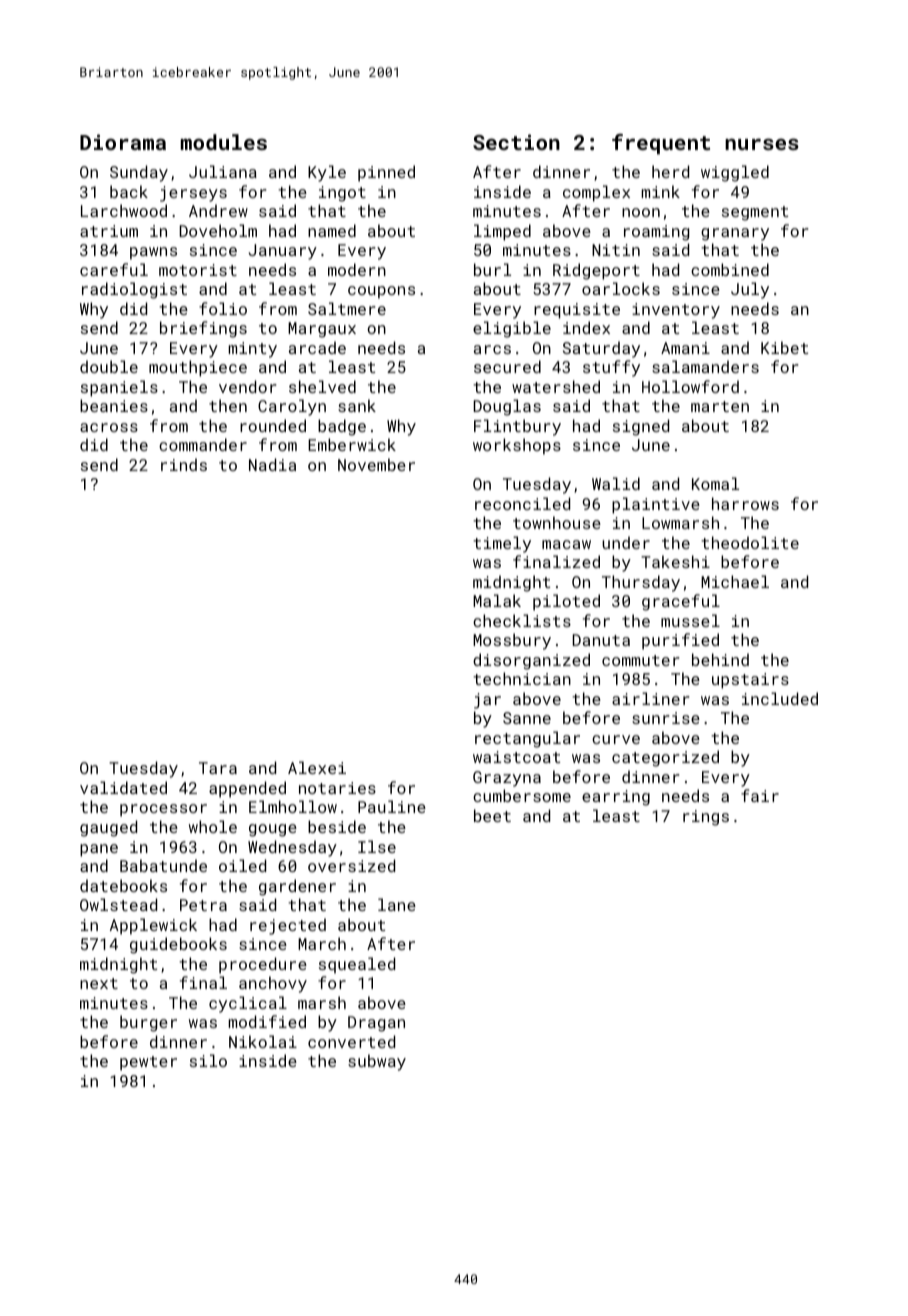 The height and width of the document is (1316, 908). Describe the element at coordinates (760, 795) in the document. I see `fair` at that location.
